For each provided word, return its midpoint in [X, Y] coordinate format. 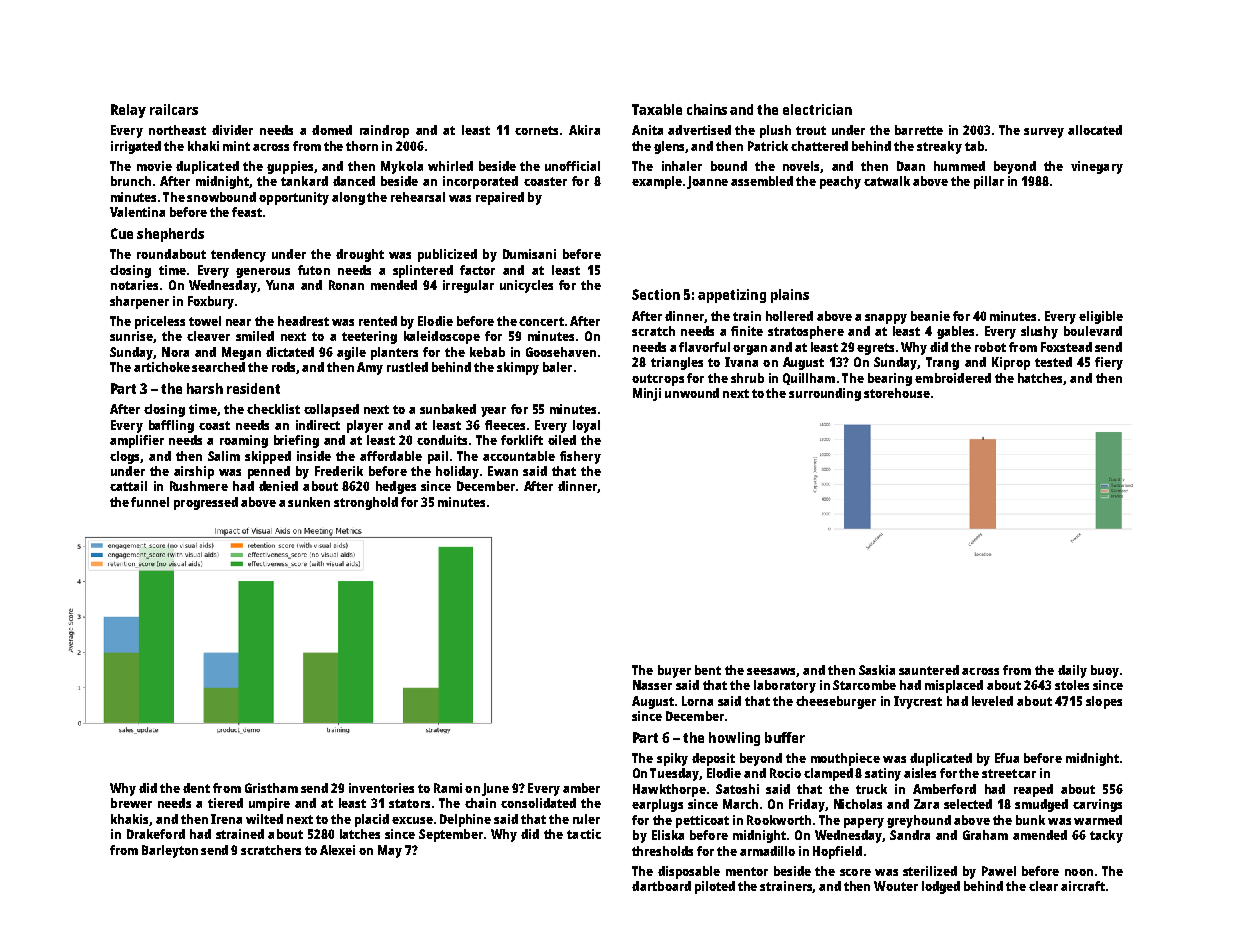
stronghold [366, 503]
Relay [128, 111]
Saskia [877, 670]
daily [1072, 671]
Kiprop [1011, 363]
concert [541, 321]
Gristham [271, 788]
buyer [674, 671]
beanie [930, 316]
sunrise [131, 336]
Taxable [657, 109]
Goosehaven [561, 352]
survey [1044, 133]
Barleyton [170, 851]
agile [351, 353]
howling [734, 739]
